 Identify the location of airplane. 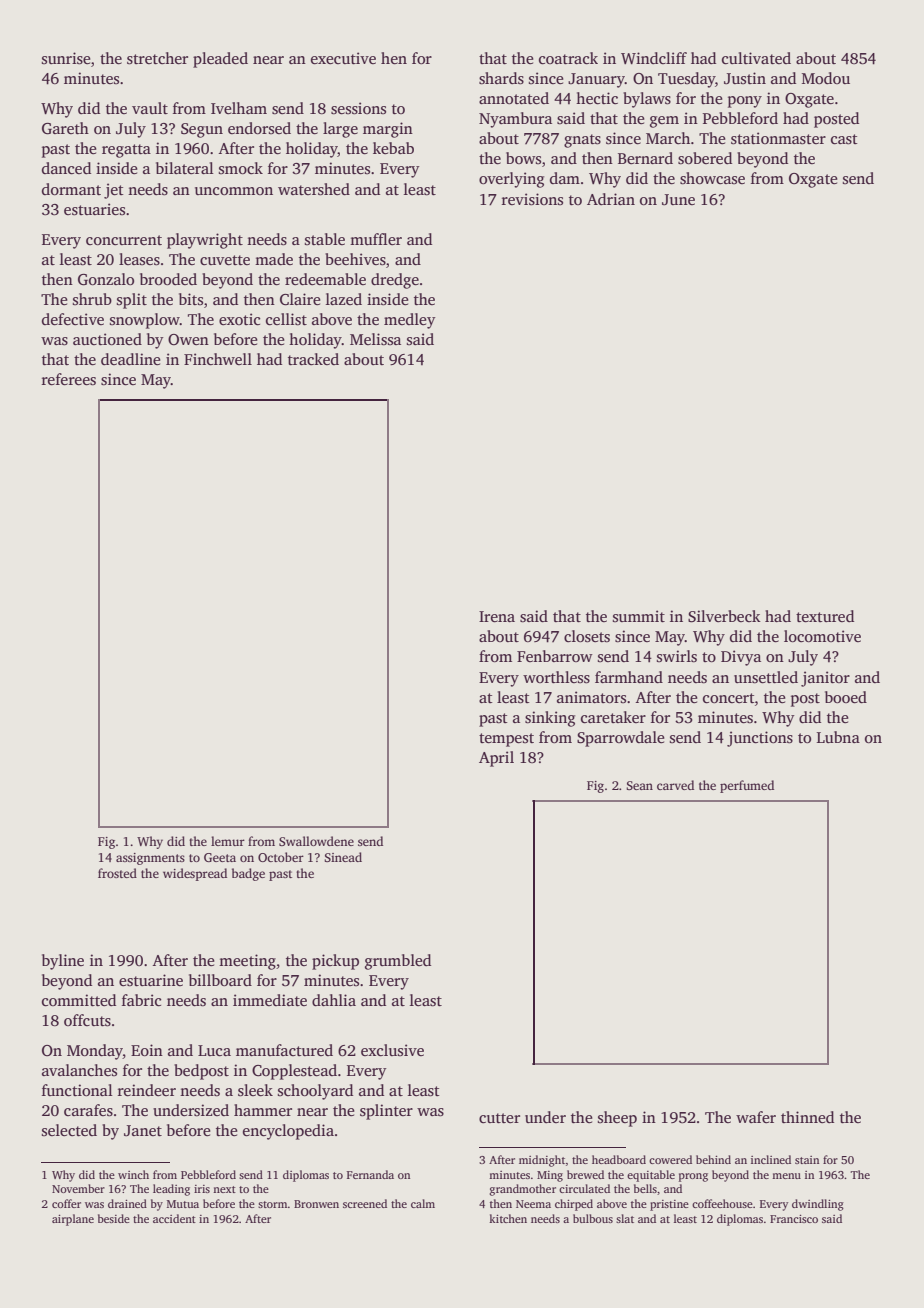
(73, 1220).
